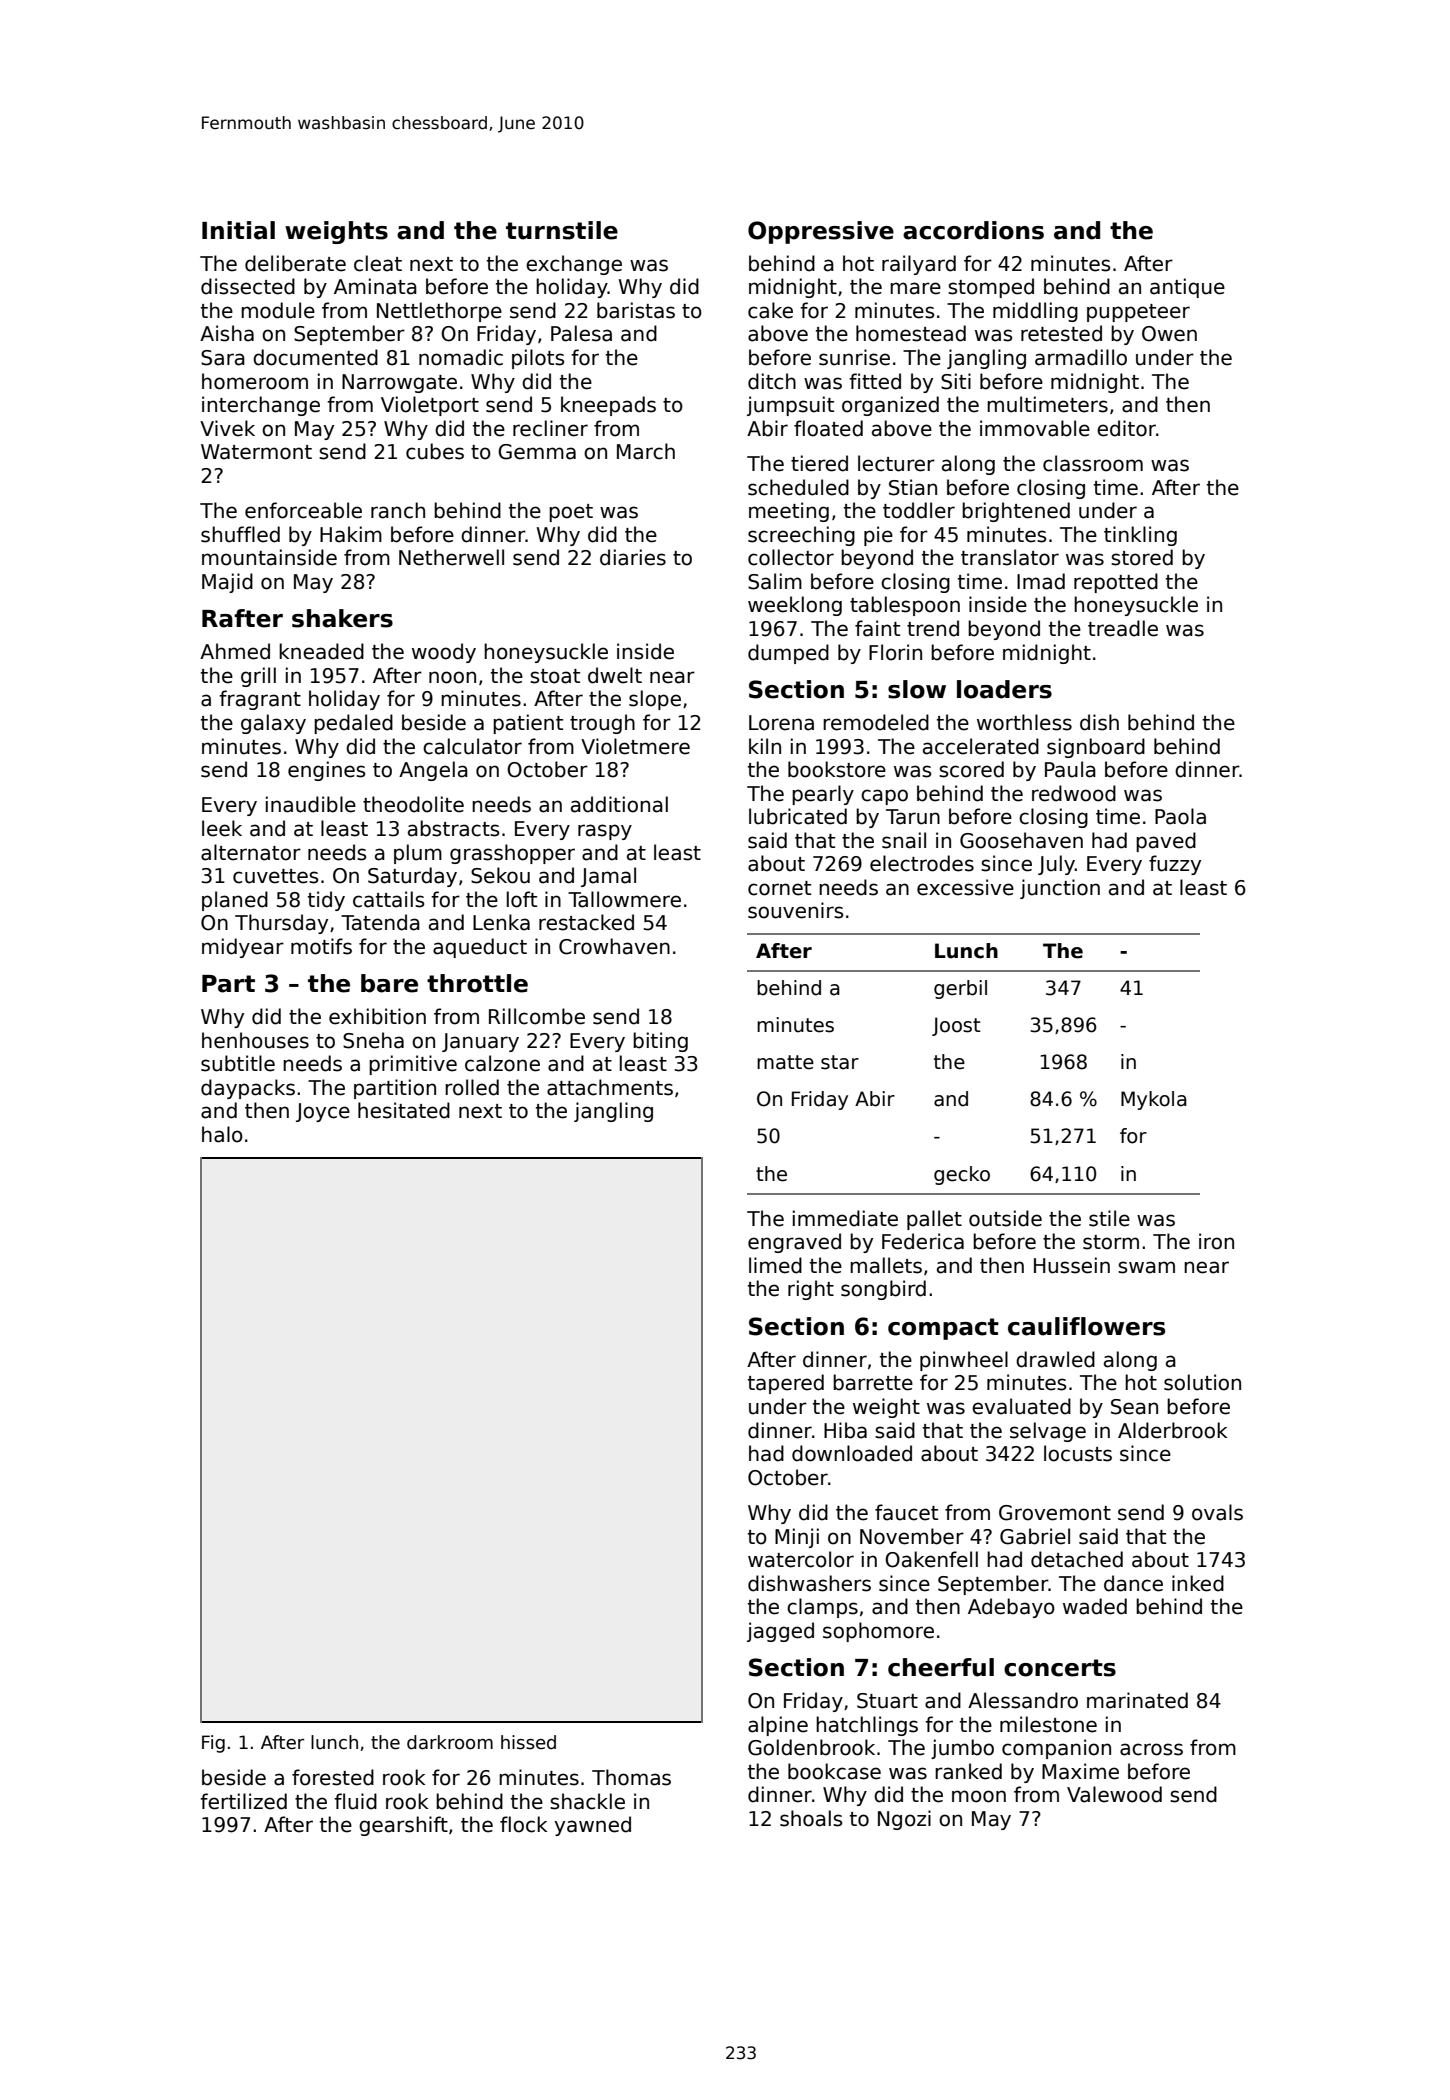 This screenshot has height=2100, width=1450. What do you see at coordinates (213, 1744) in the screenshot?
I see `Fig` at bounding box center [213, 1744].
